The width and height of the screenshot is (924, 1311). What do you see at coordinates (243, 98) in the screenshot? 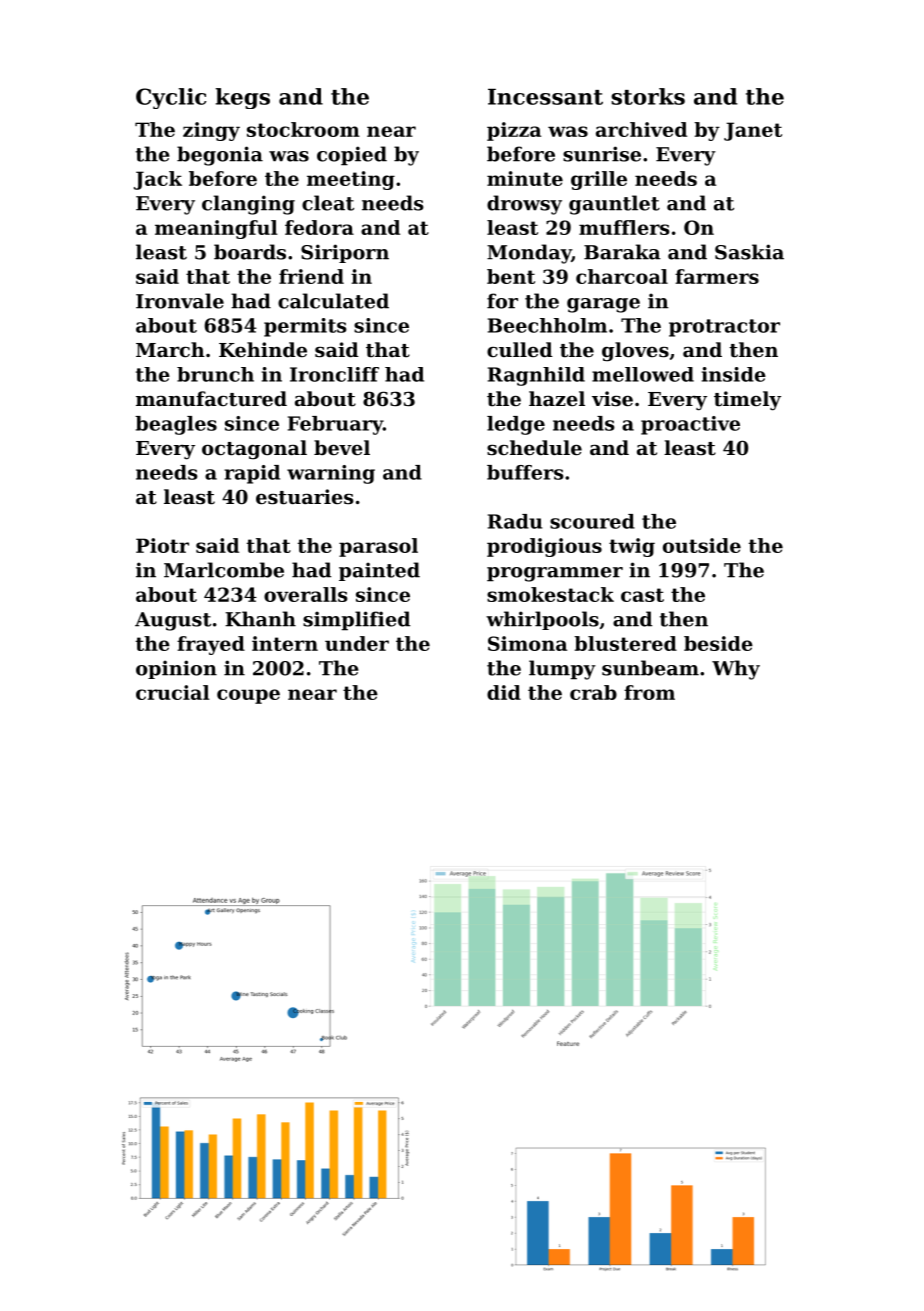
I see `kegs` at bounding box center [243, 98].
